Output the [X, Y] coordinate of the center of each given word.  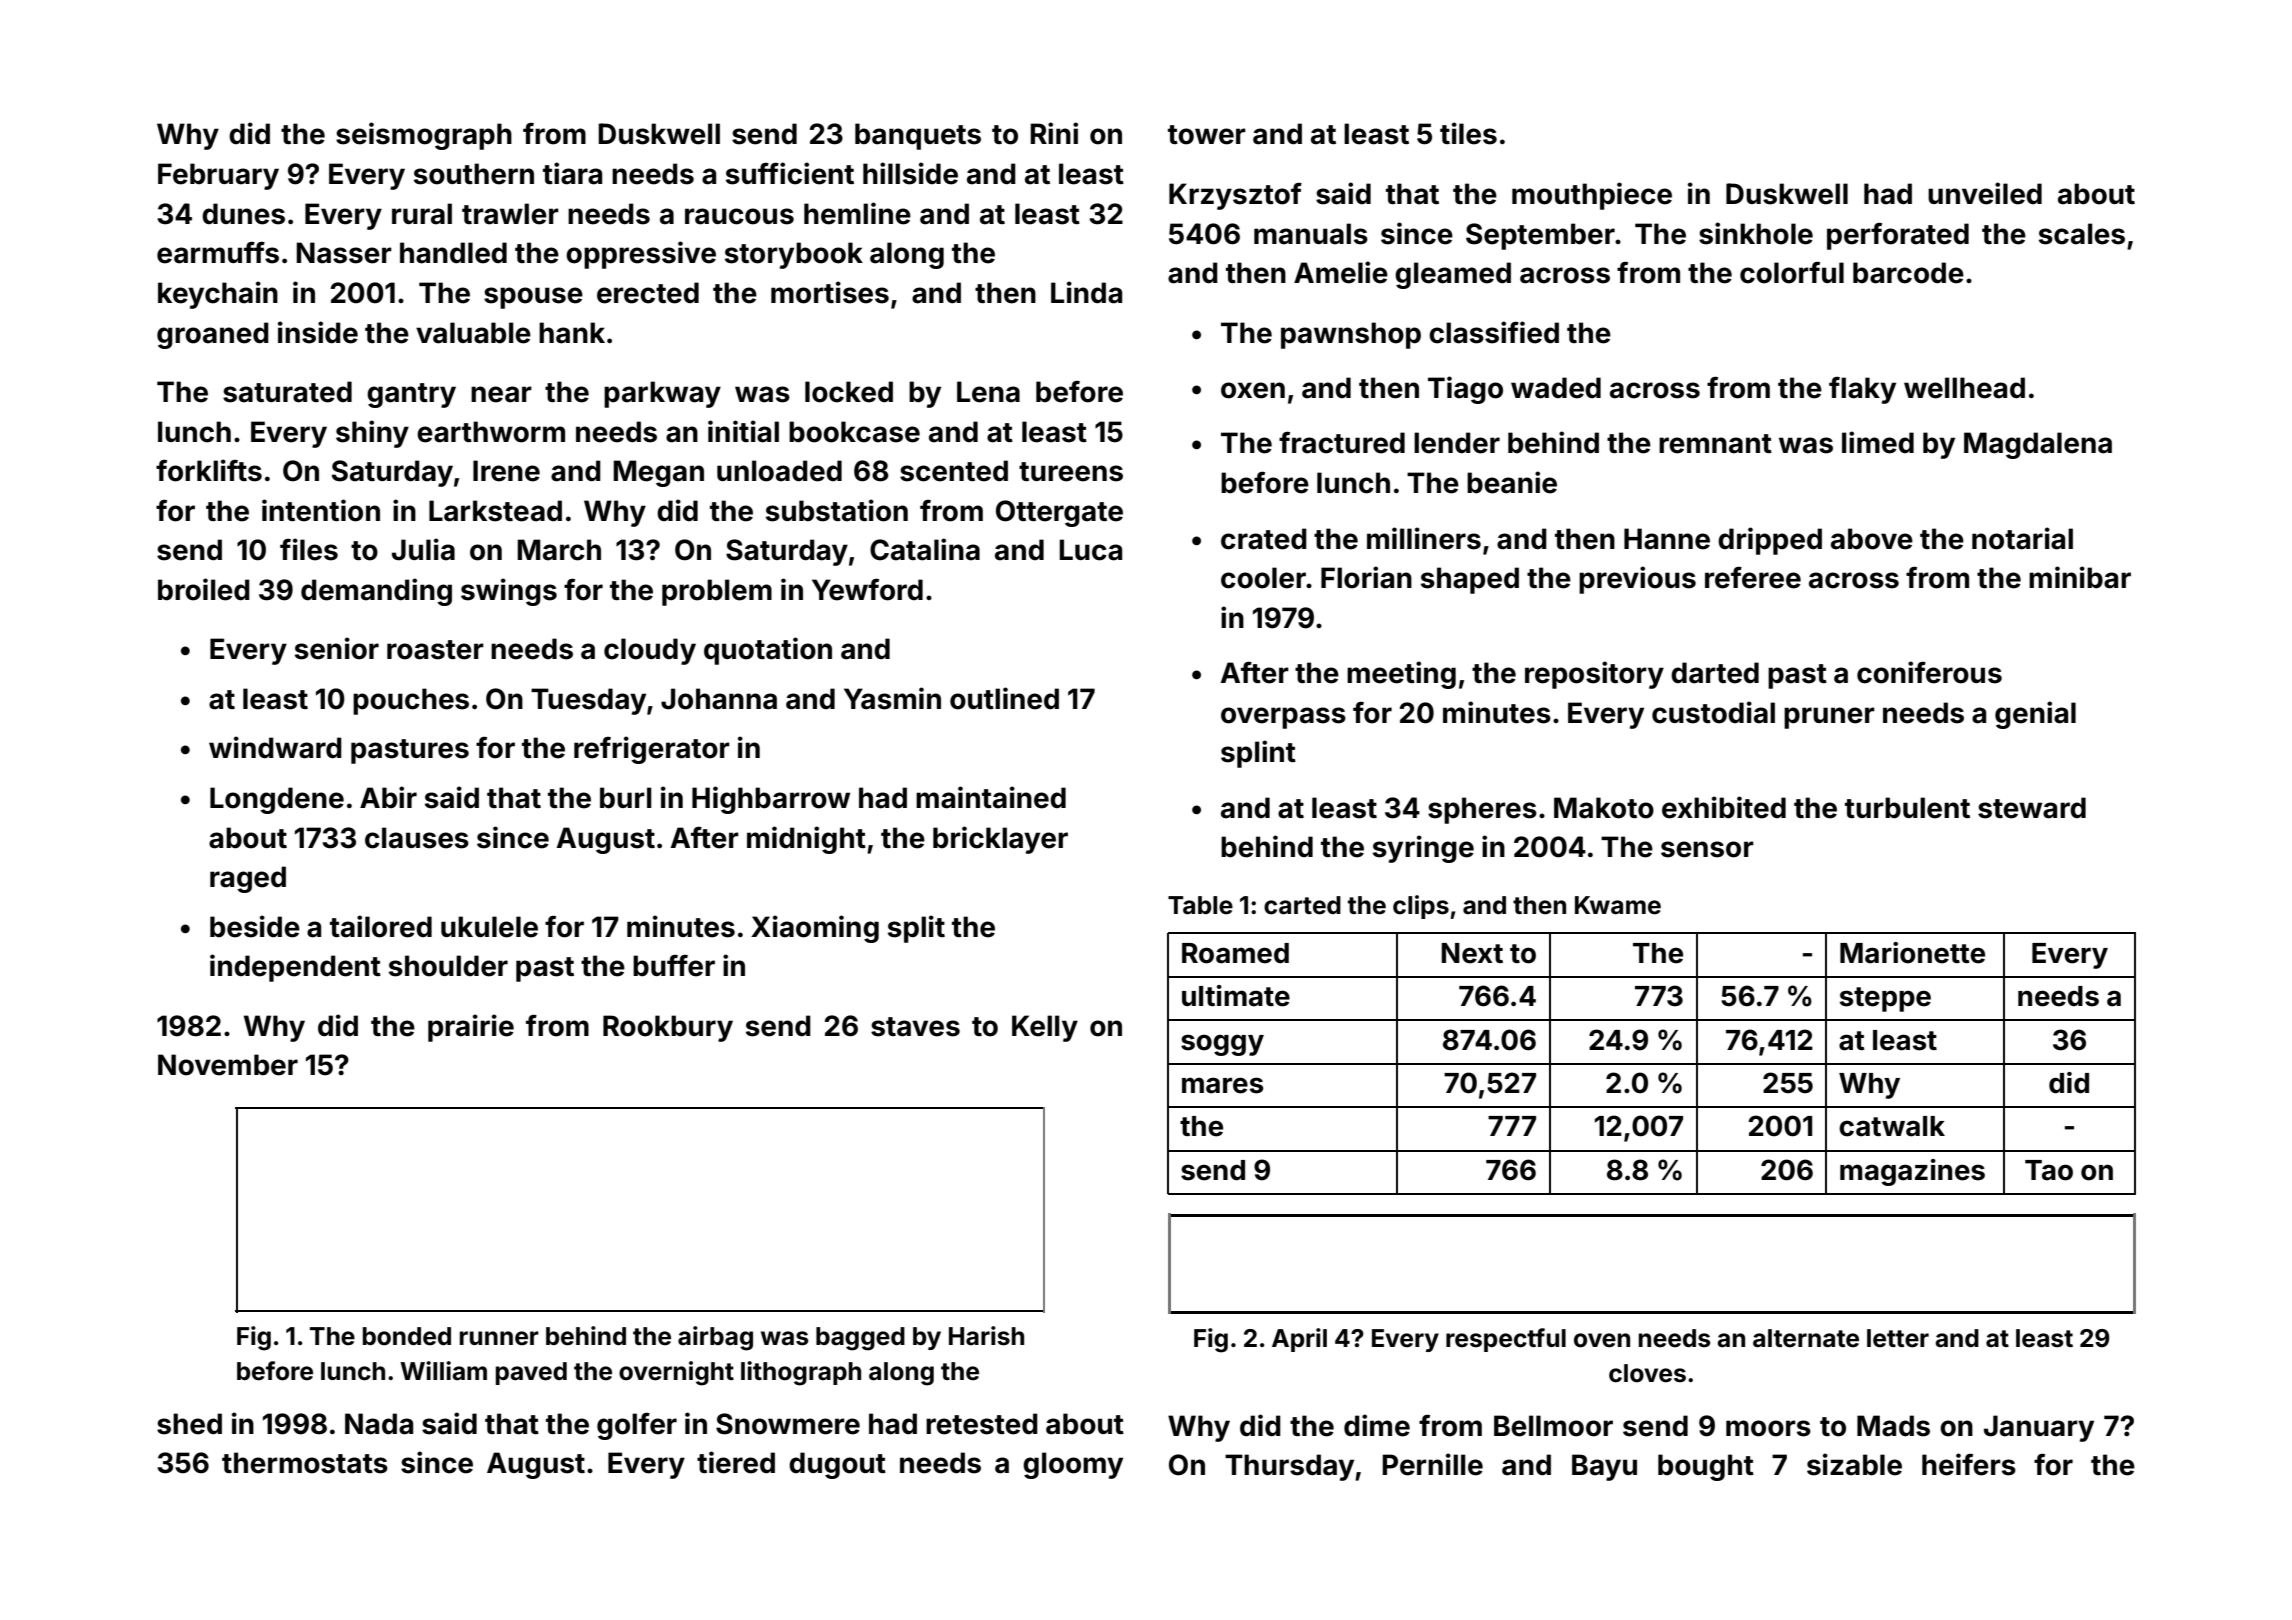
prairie [471, 1028]
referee [1753, 578]
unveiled [1985, 193]
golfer [637, 1426]
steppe [1885, 999]
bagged [860, 1339]
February [218, 176]
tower [1207, 135]
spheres [1482, 810]
